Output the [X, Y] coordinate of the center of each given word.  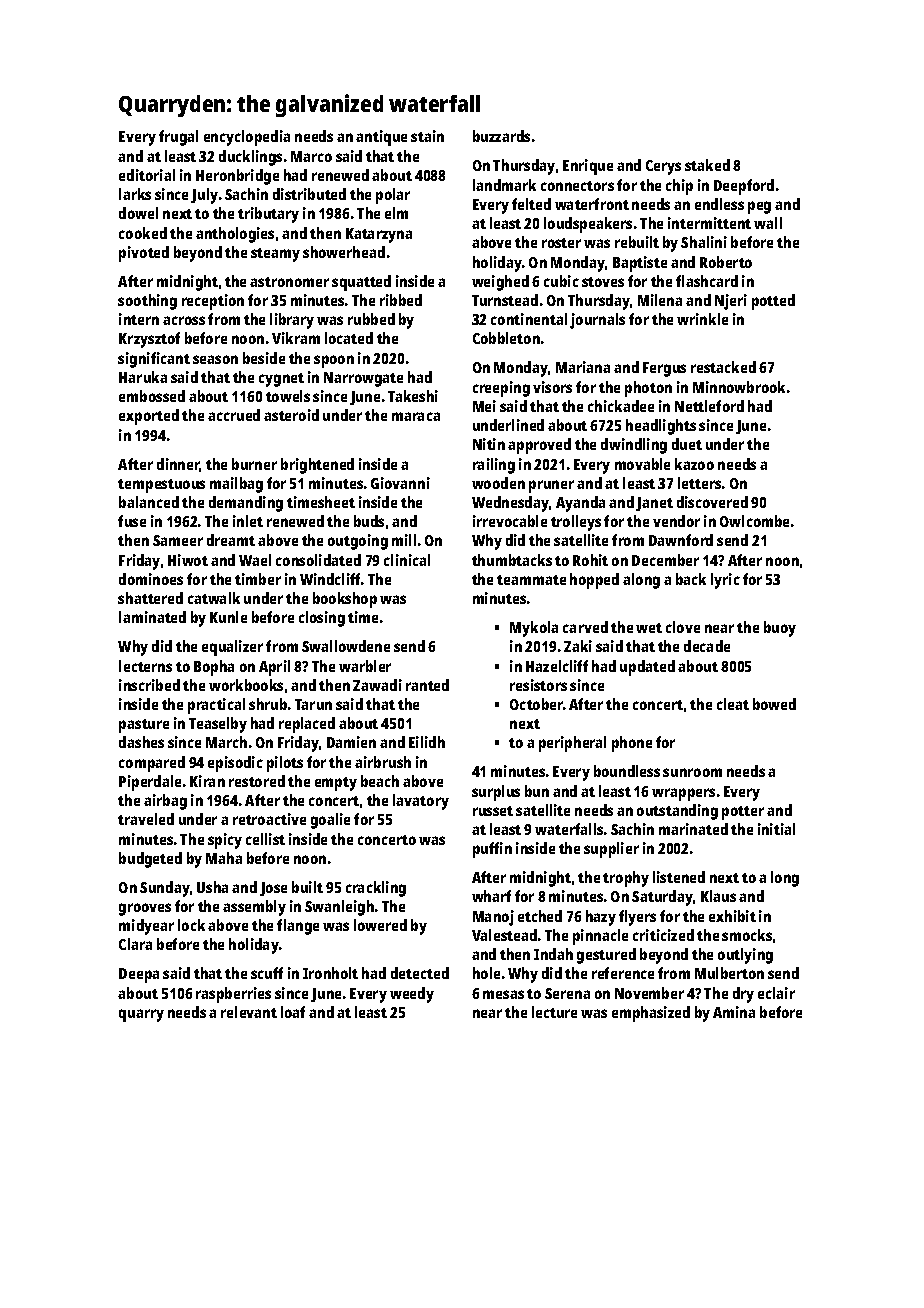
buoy [780, 629]
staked [707, 165]
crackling [376, 889]
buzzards [501, 136]
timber [258, 579]
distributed [309, 194]
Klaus [718, 896]
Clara [135, 944]
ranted [427, 685]
